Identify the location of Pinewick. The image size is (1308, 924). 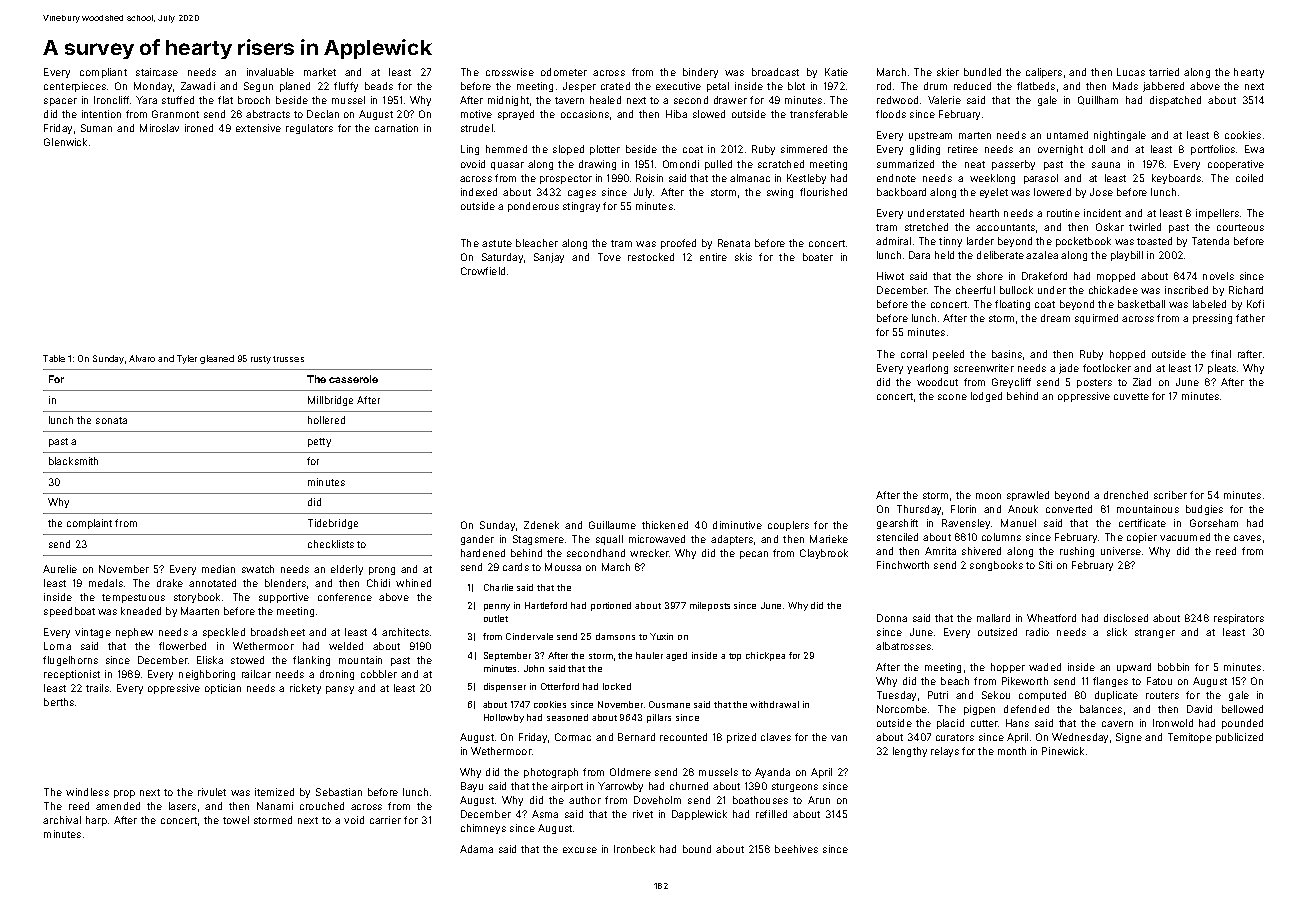
(1063, 751).
